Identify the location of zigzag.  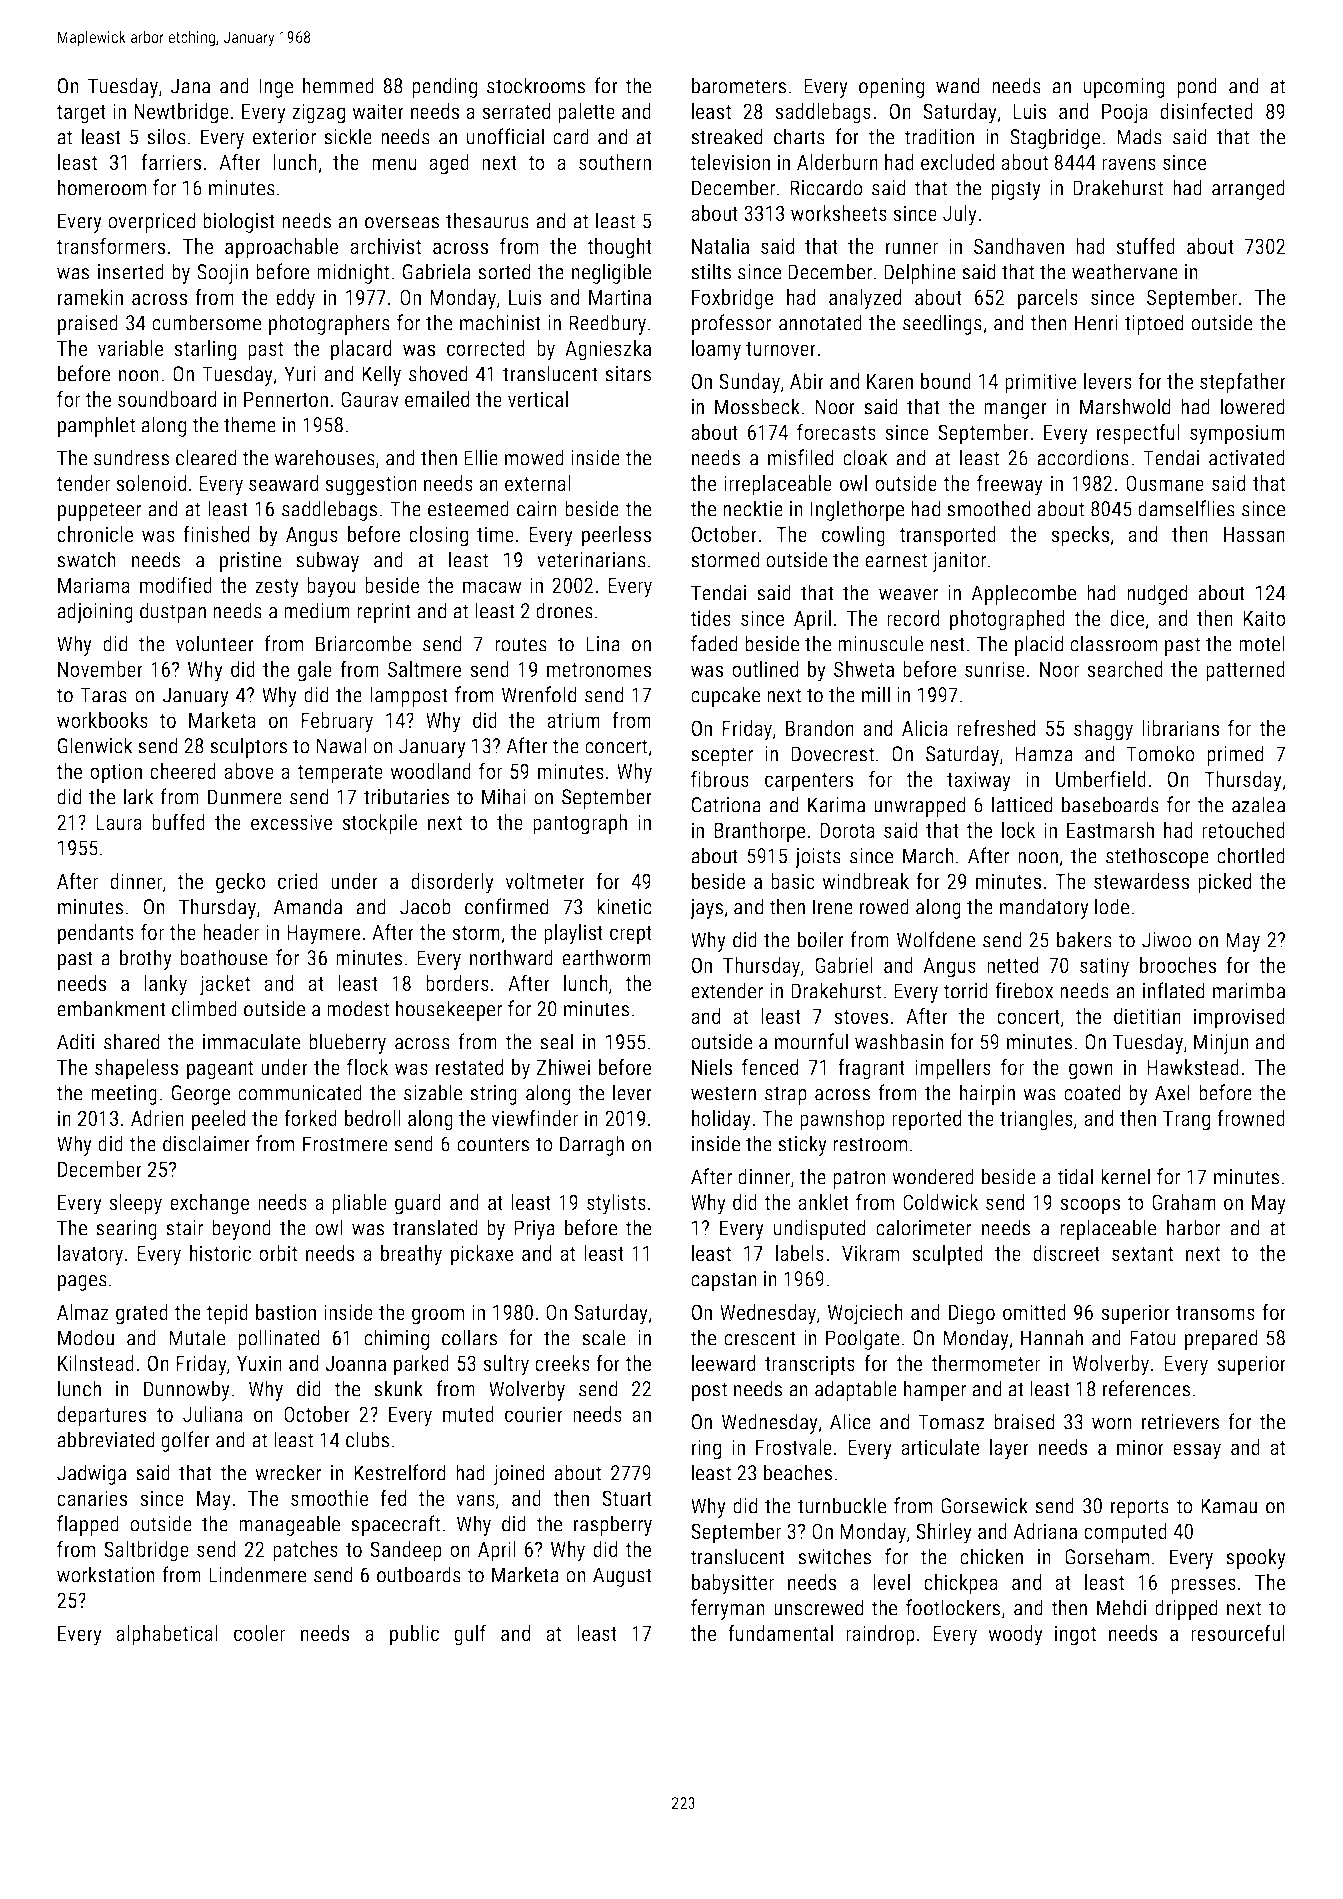
(318, 113).
